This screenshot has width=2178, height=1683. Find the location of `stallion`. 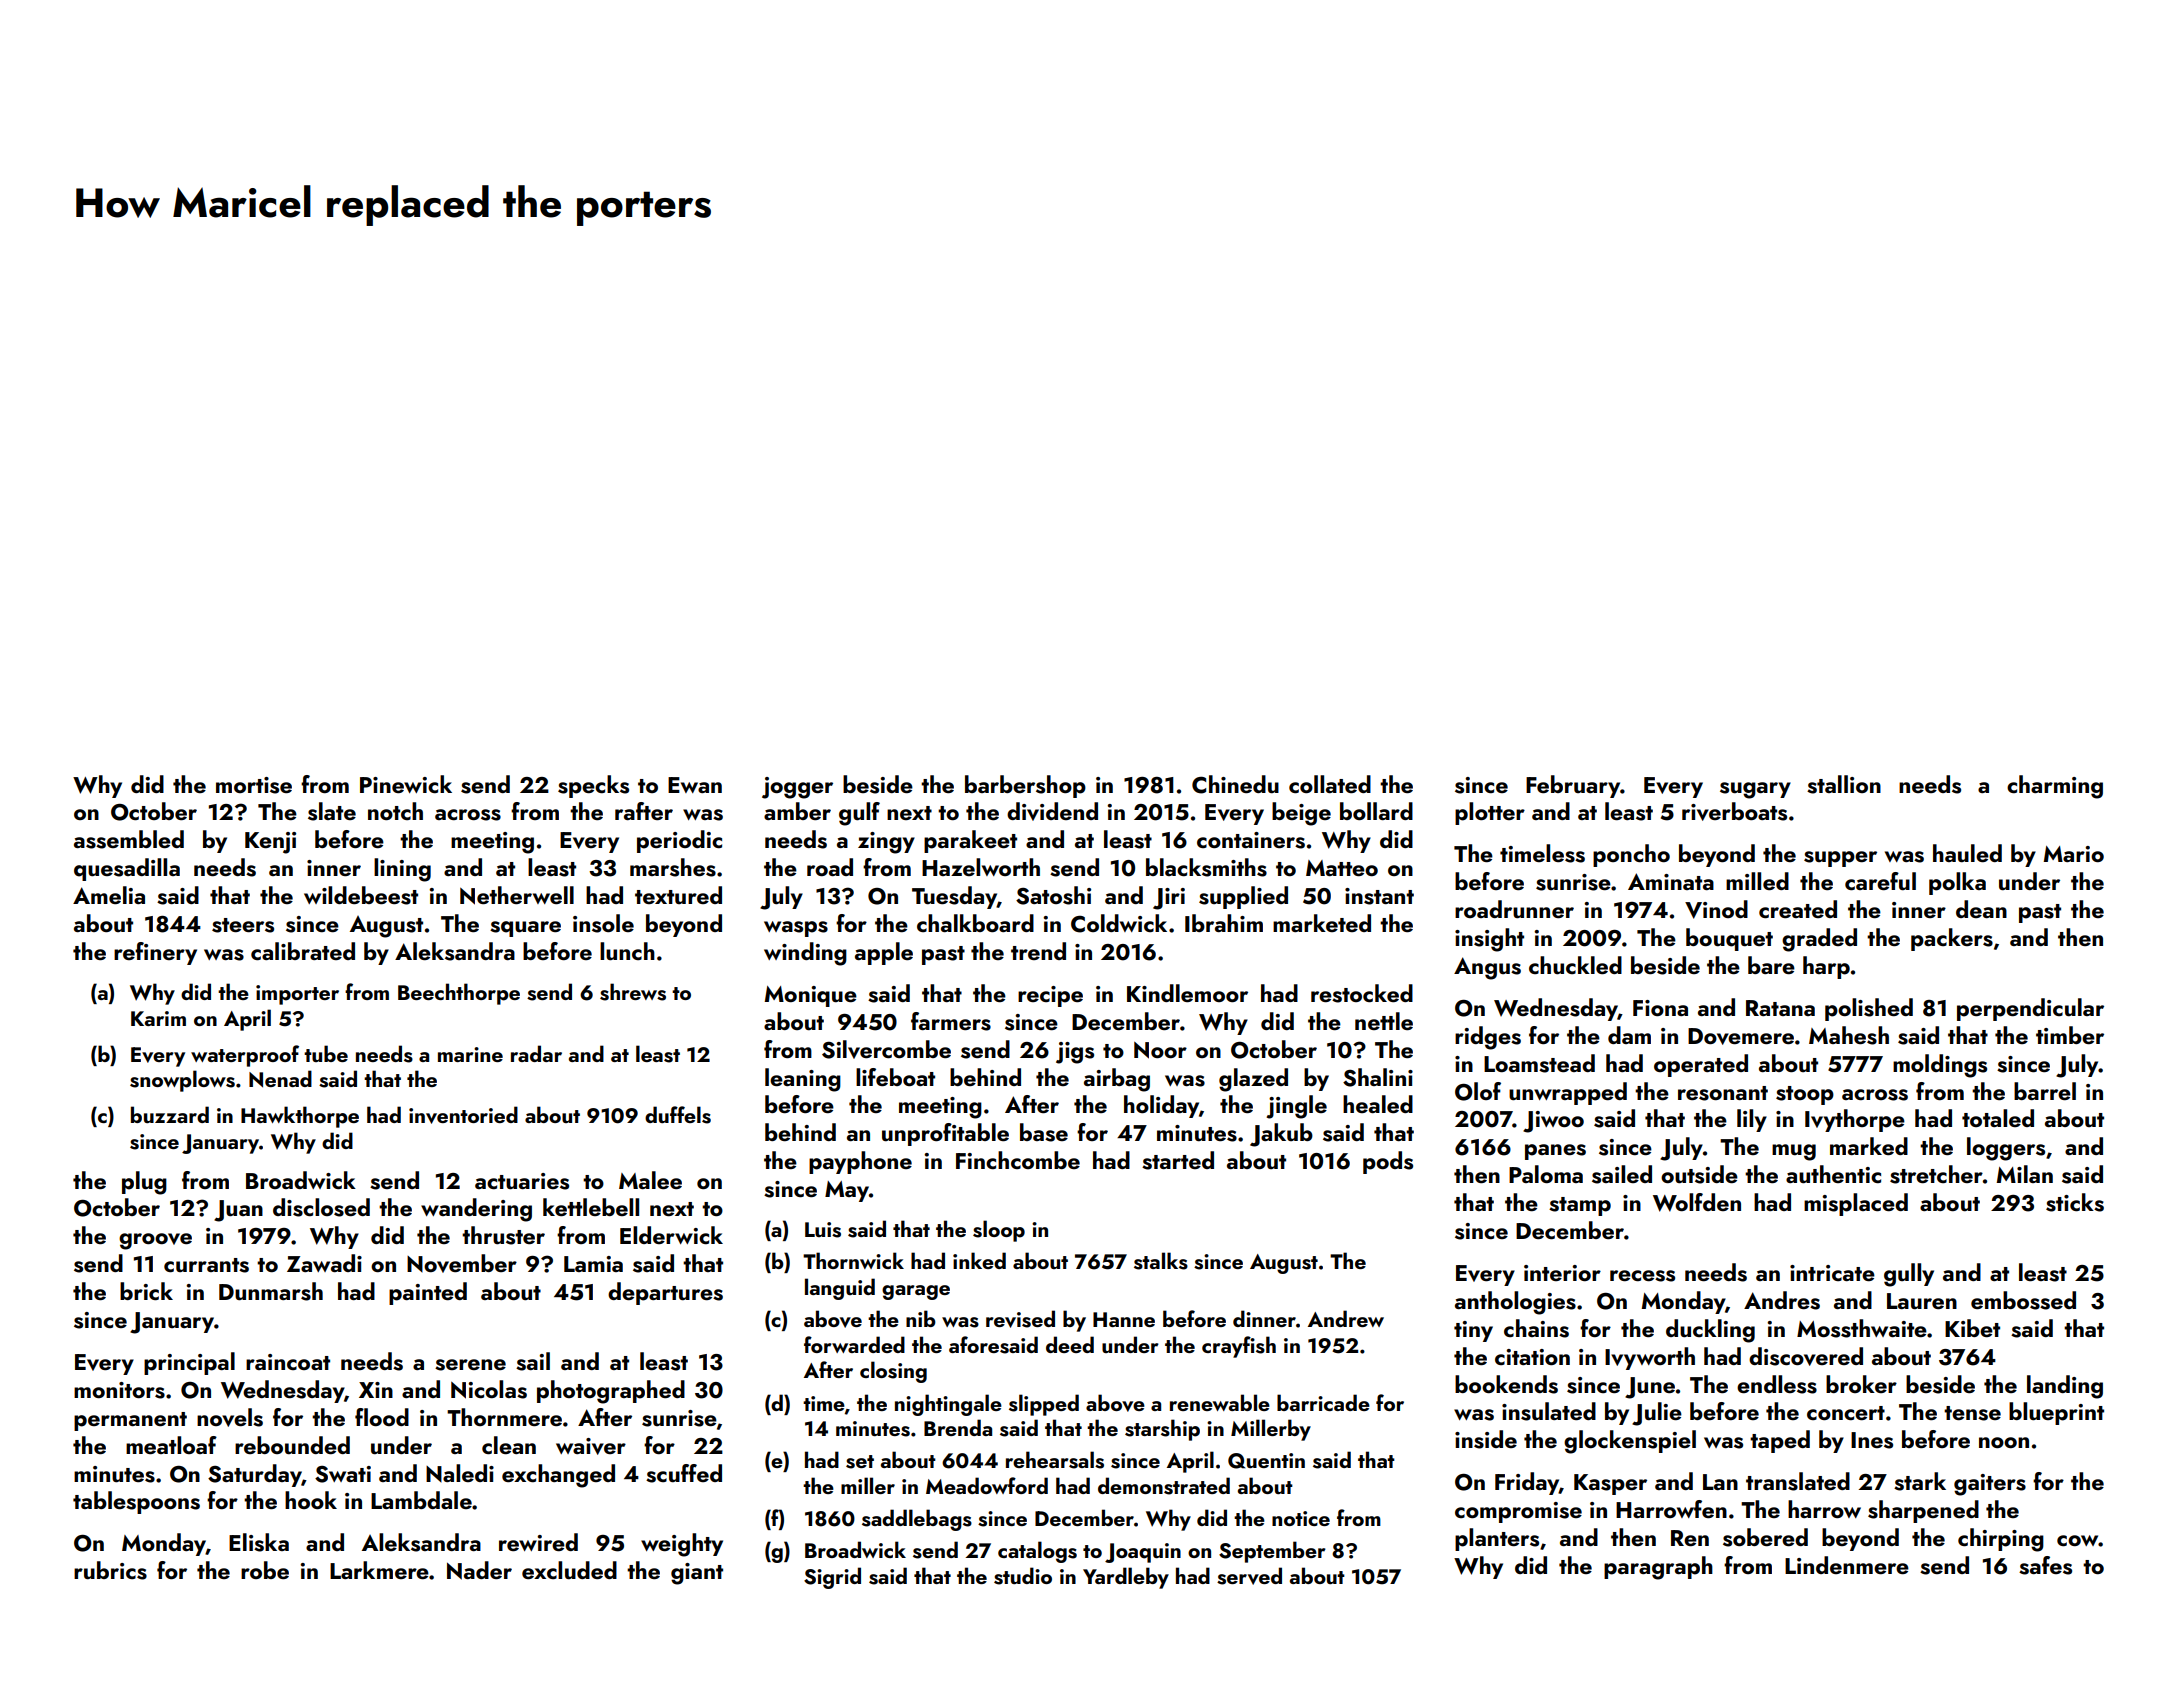

stallion is located at coordinates (1844, 784).
